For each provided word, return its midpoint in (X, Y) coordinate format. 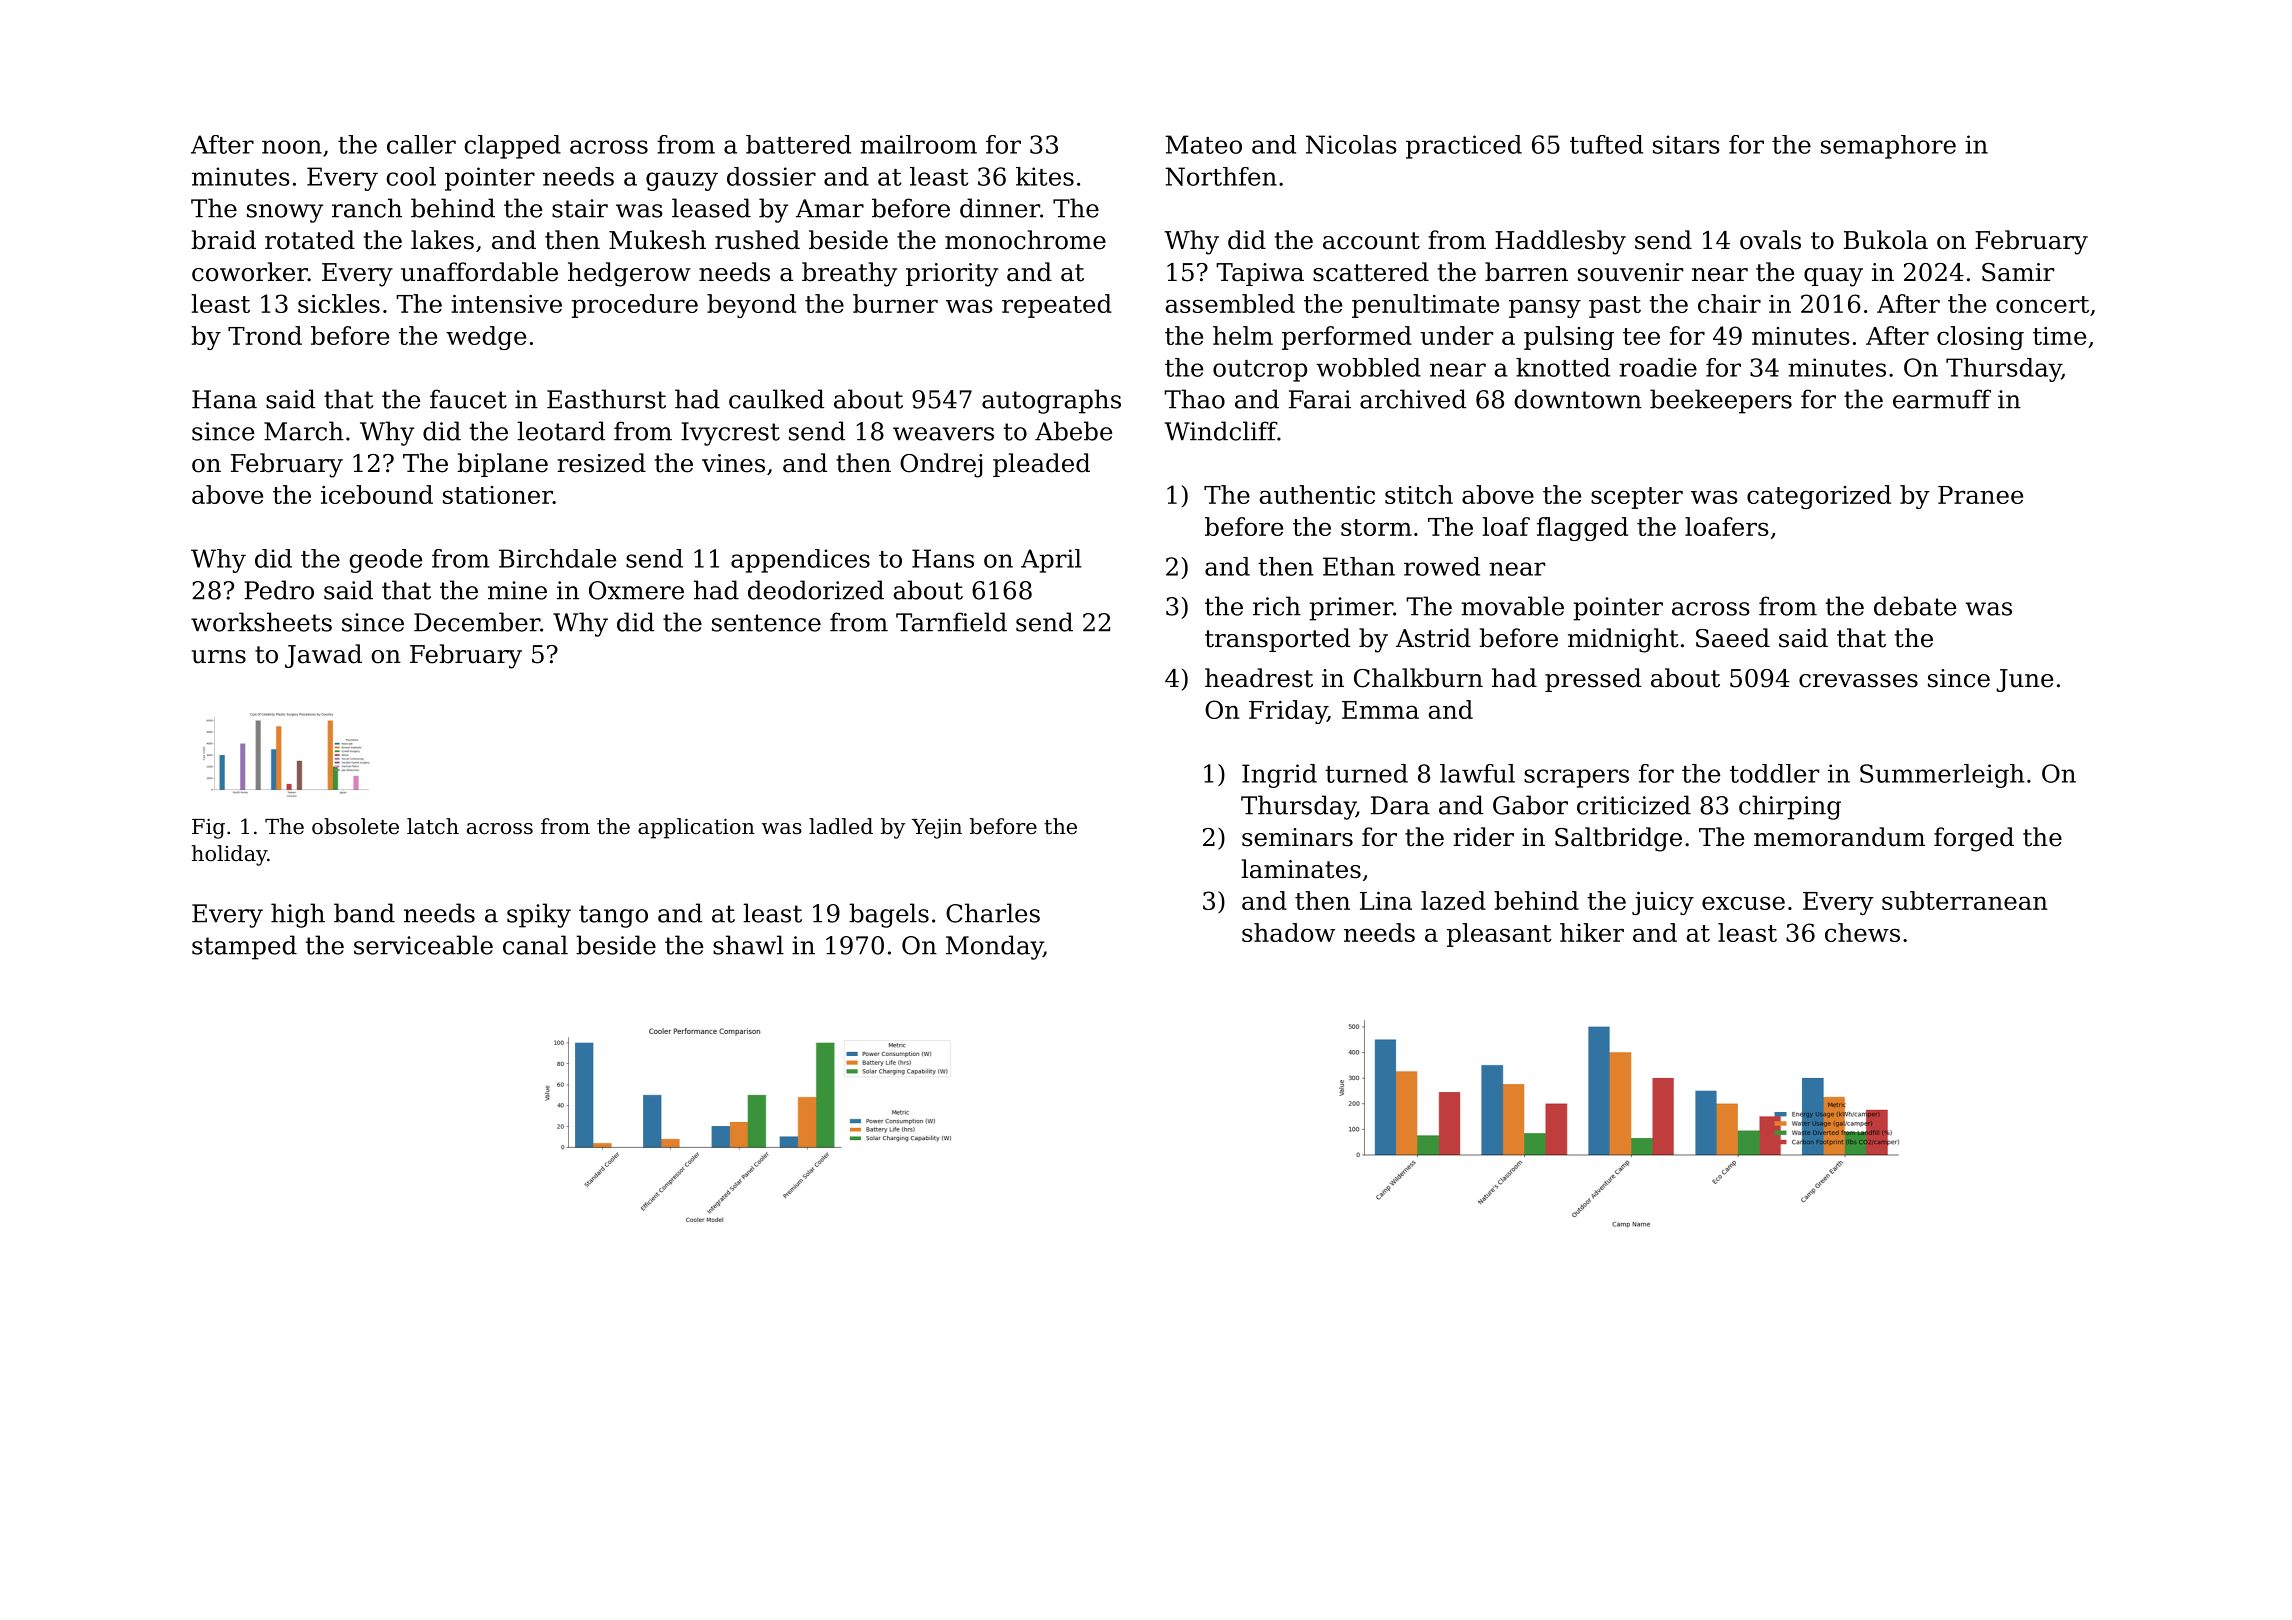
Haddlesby (1560, 242)
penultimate (1425, 306)
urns (219, 657)
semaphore (1888, 147)
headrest (1259, 678)
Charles (993, 913)
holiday (229, 855)
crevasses (1858, 681)
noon (292, 147)
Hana (224, 399)
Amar (830, 208)
